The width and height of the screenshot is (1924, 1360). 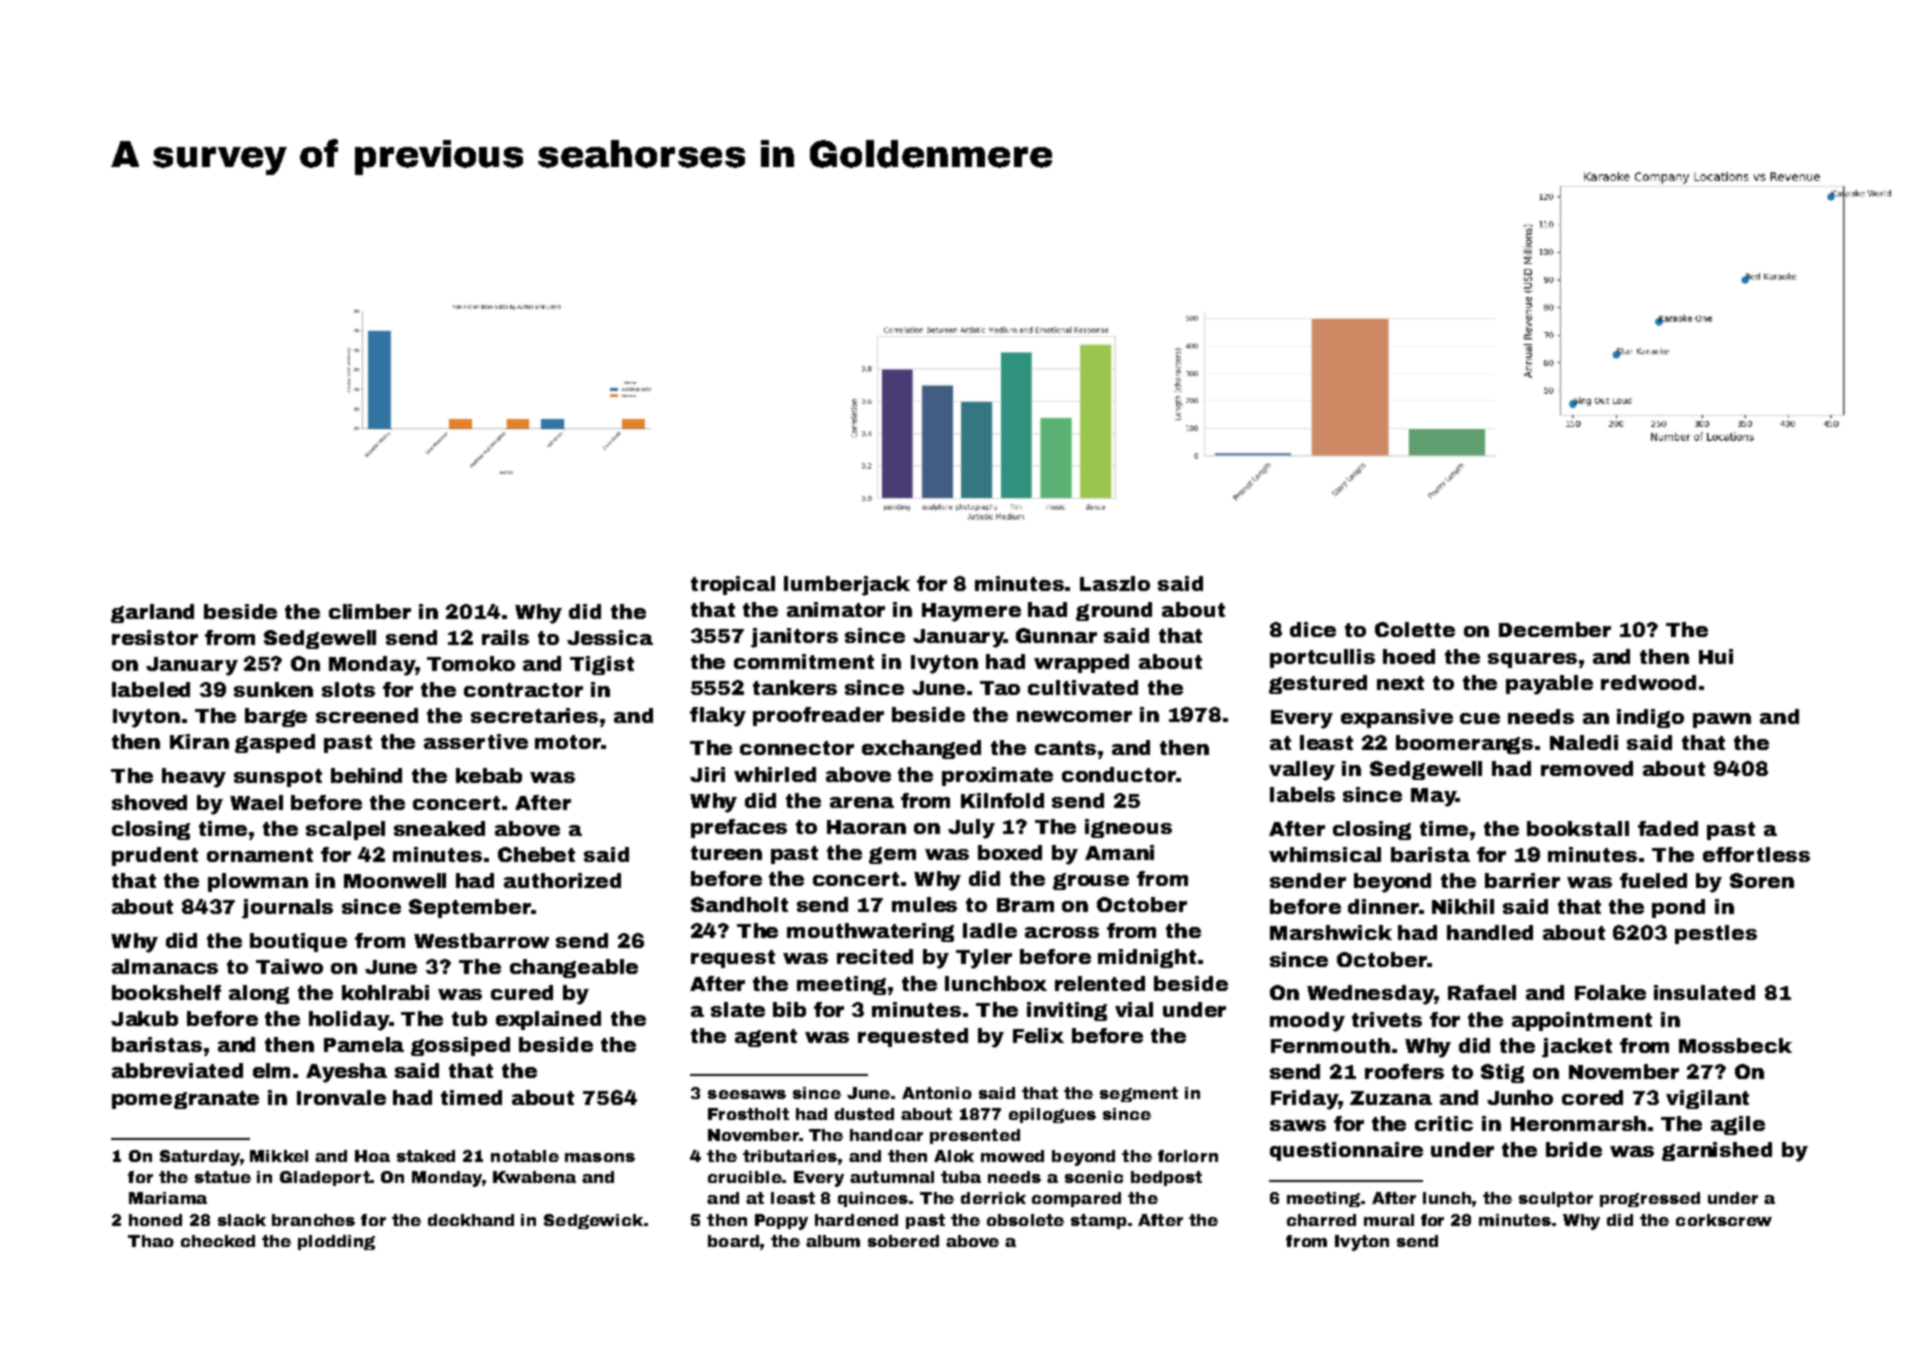 I want to click on Jakub, so click(x=144, y=1018).
